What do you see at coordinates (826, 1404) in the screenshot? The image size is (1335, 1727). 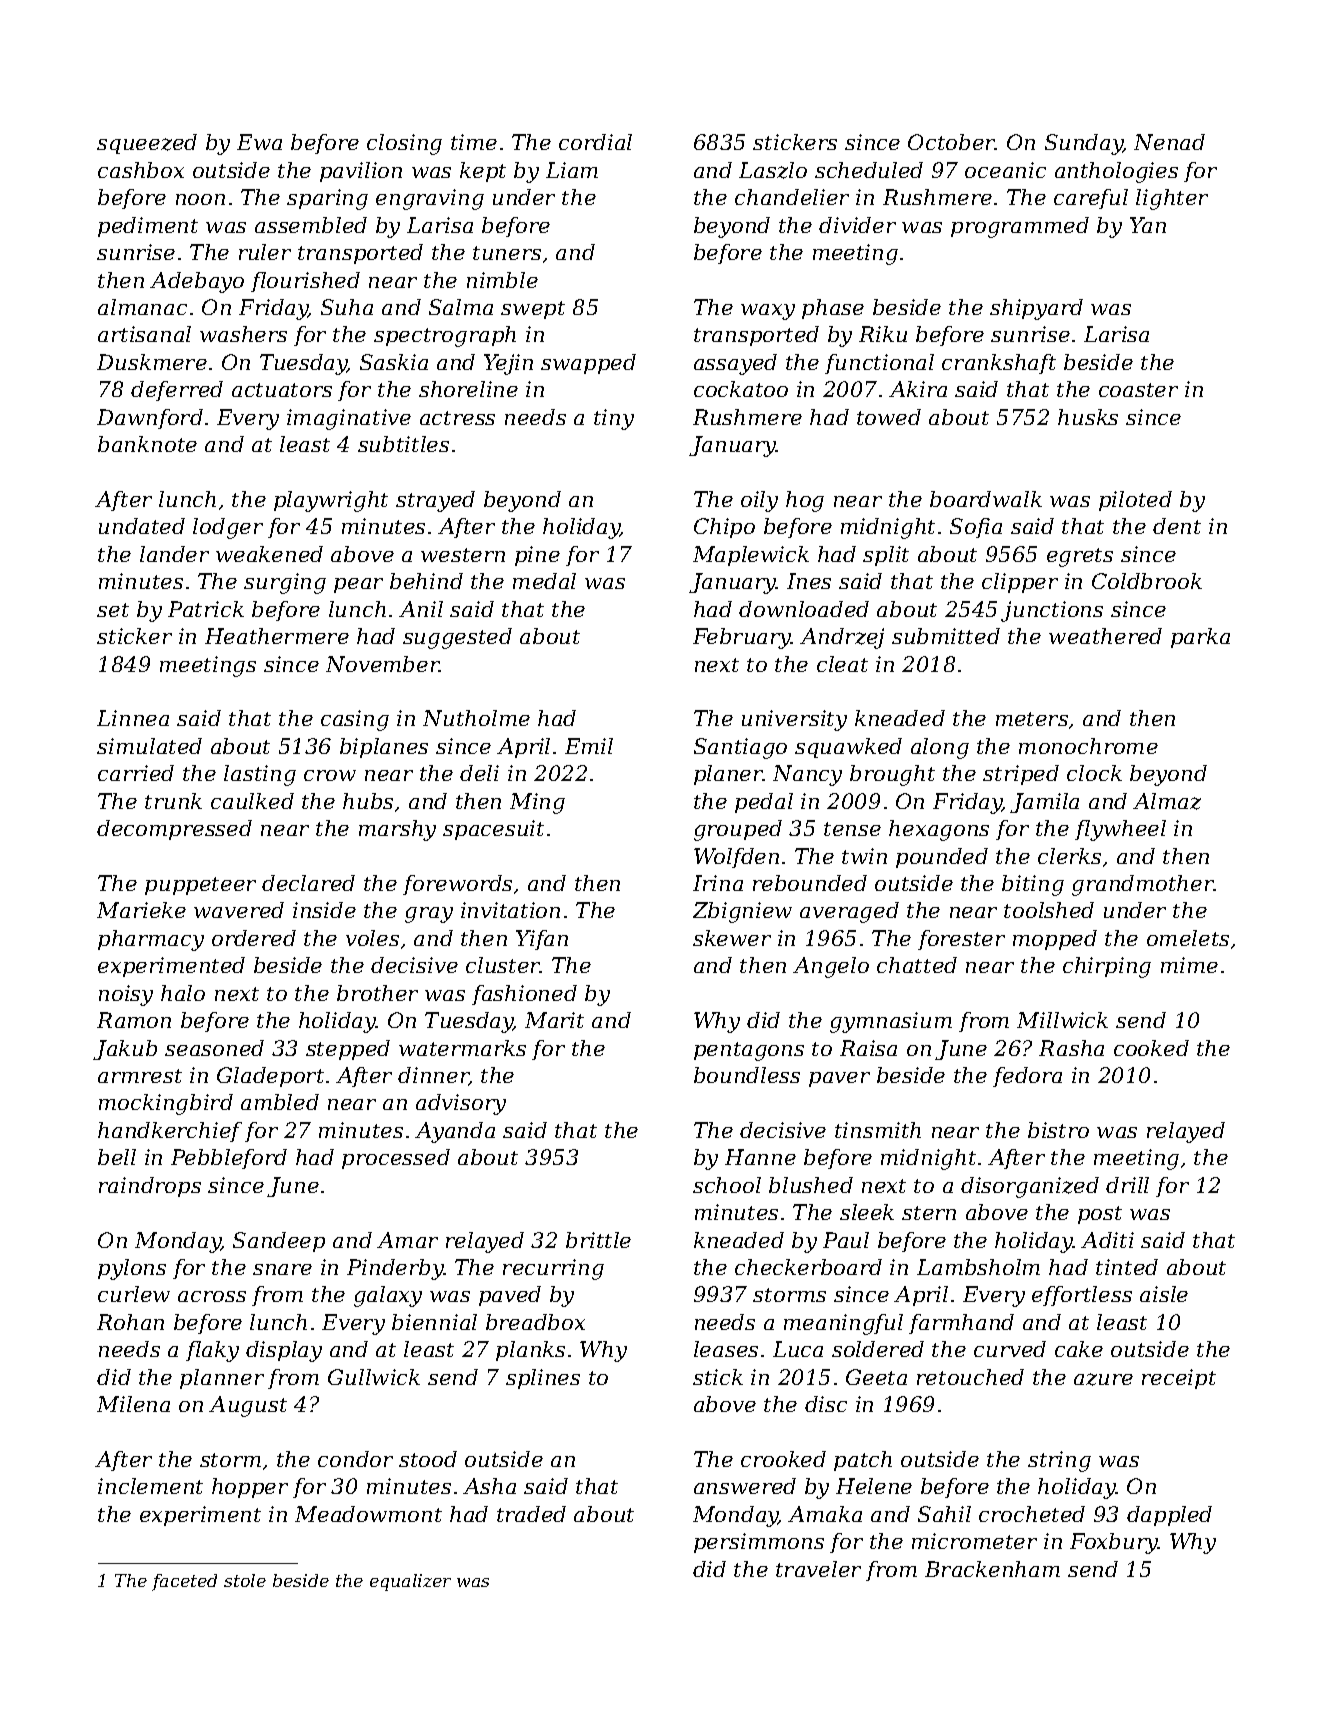 I see `disc` at bounding box center [826, 1404].
